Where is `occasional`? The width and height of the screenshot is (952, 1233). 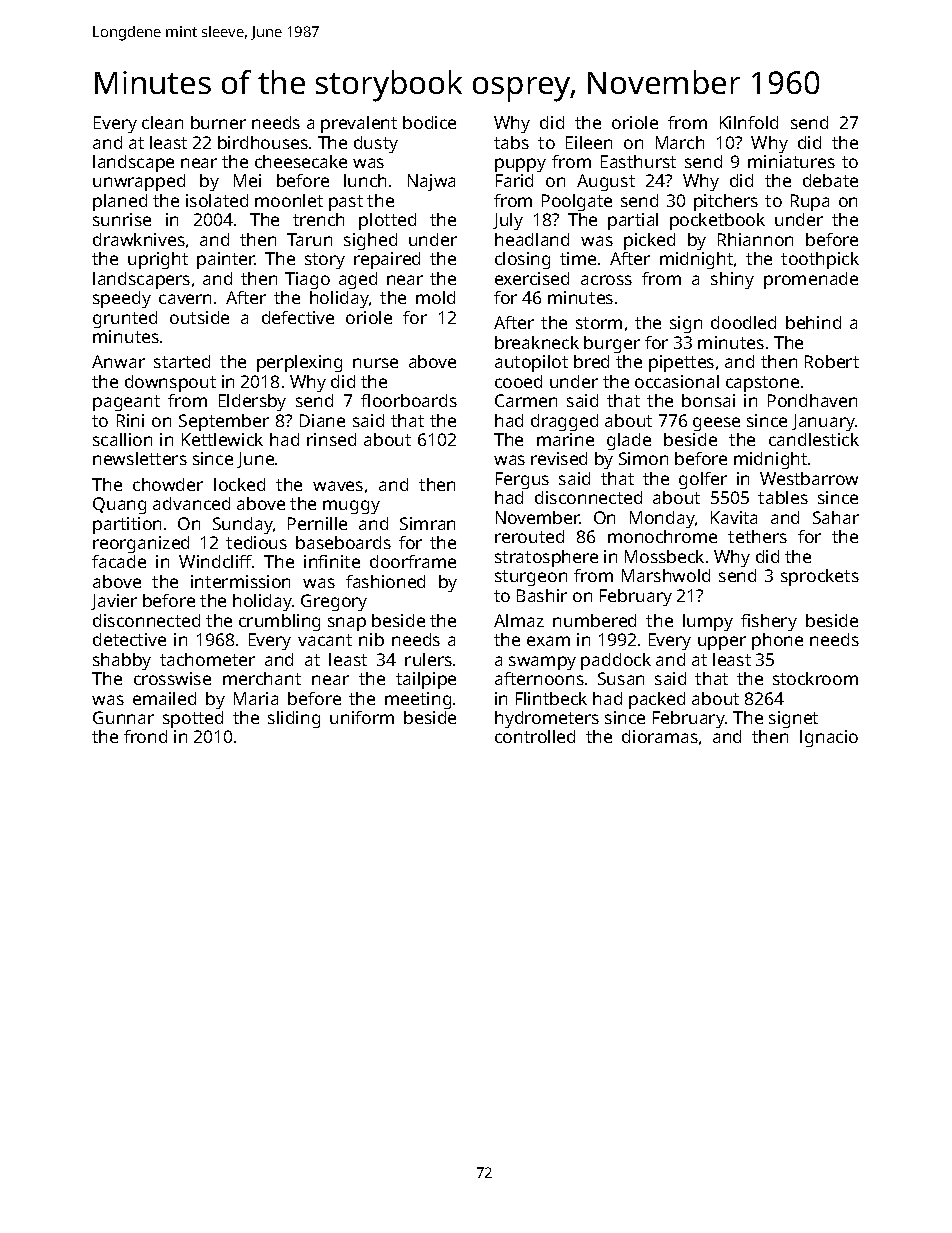
occasional is located at coordinates (677, 381).
